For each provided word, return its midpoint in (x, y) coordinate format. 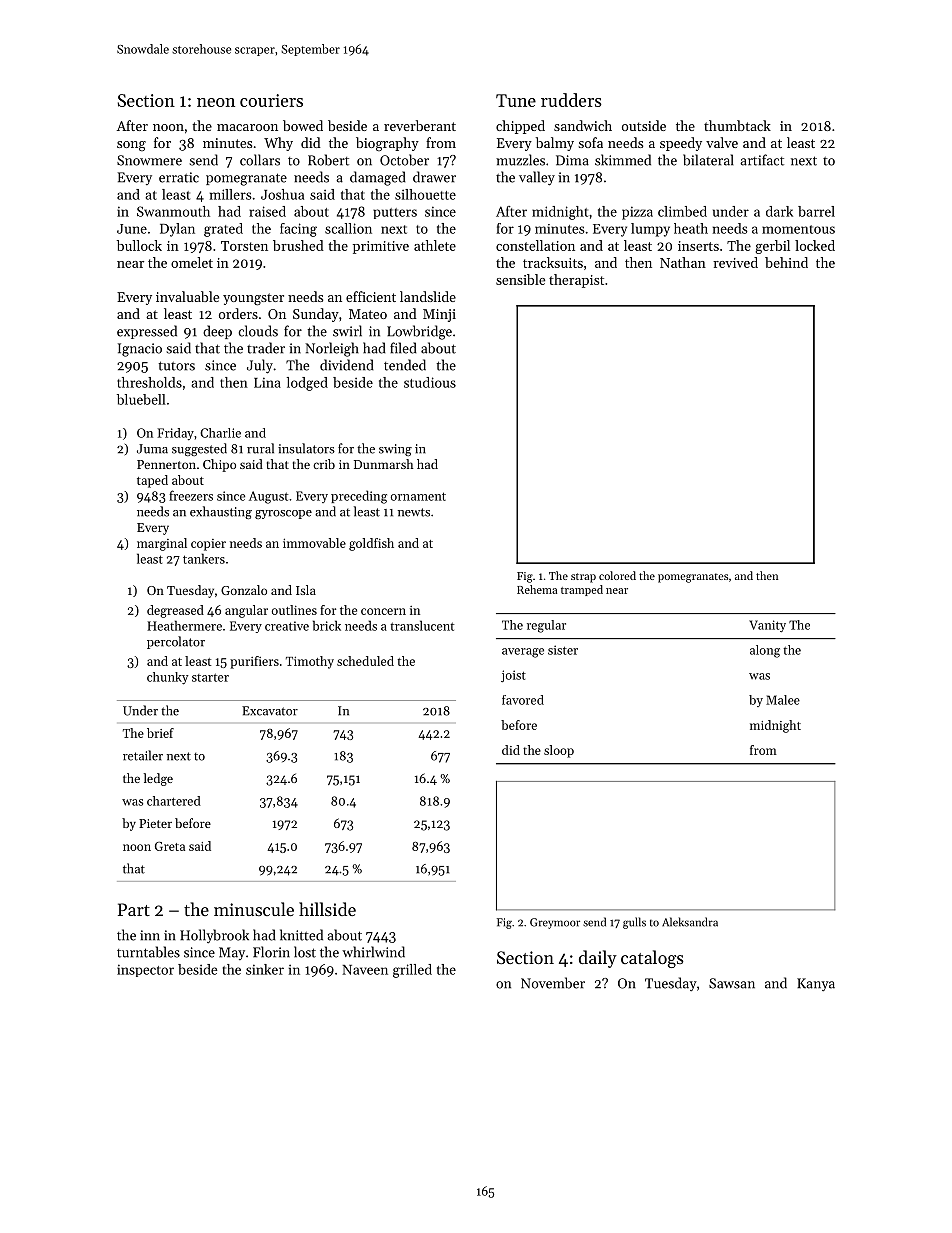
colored (617, 575)
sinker (265, 969)
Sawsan (732, 983)
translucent (422, 625)
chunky (167, 678)
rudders (571, 100)
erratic (179, 177)
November (553, 983)
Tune (516, 100)
